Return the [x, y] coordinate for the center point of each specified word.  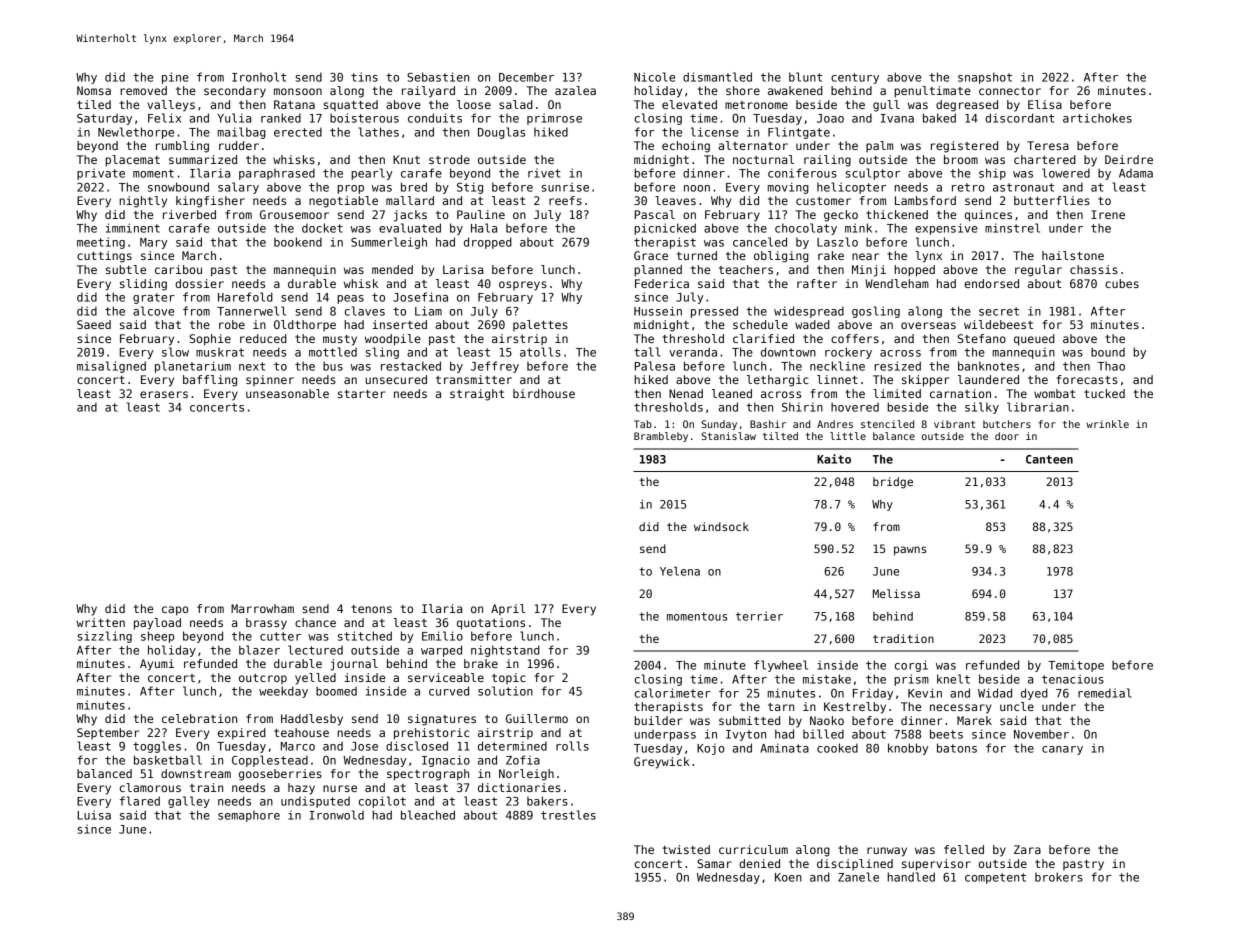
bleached [428, 815]
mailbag [242, 133]
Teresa [1048, 145]
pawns [910, 551]
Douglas [501, 133]
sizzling [105, 637]
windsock [721, 526]
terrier [759, 616]
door [1007, 436]
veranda [693, 352]
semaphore [249, 816]
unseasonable [287, 393]
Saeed [94, 324]
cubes [1122, 283]
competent [995, 878]
